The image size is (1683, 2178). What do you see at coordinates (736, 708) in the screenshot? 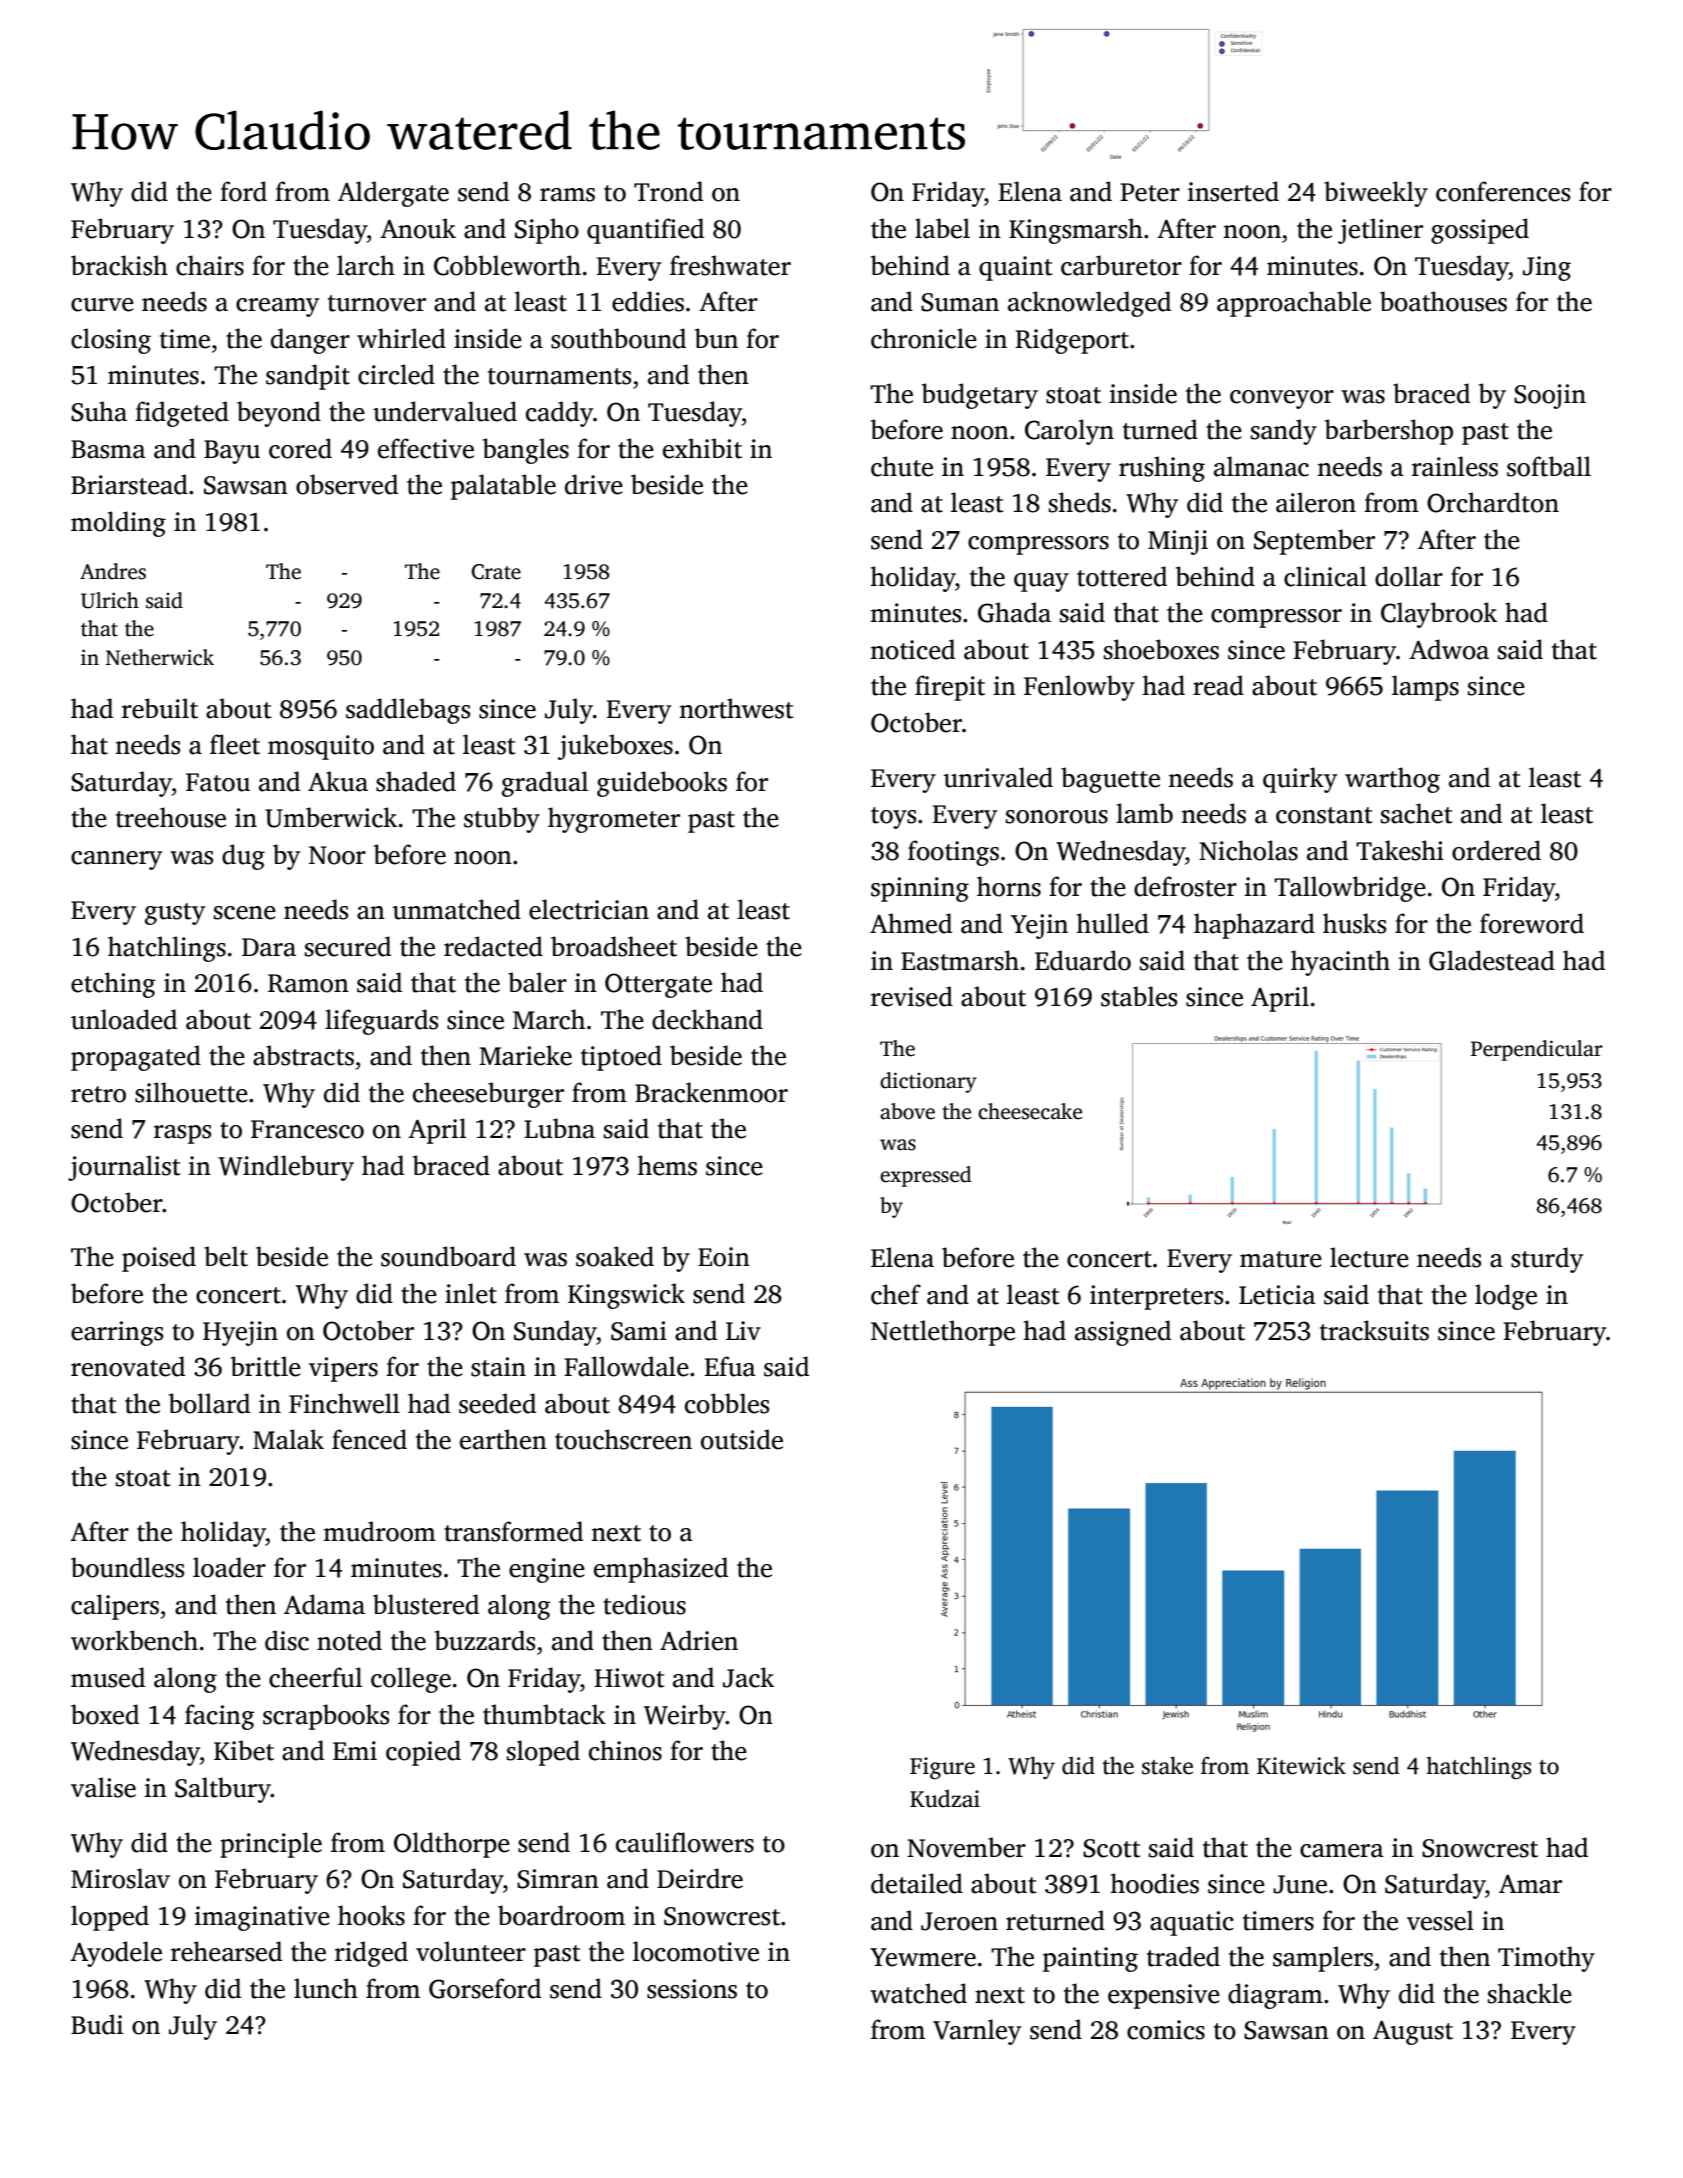
I see `northwest` at bounding box center [736, 708].
